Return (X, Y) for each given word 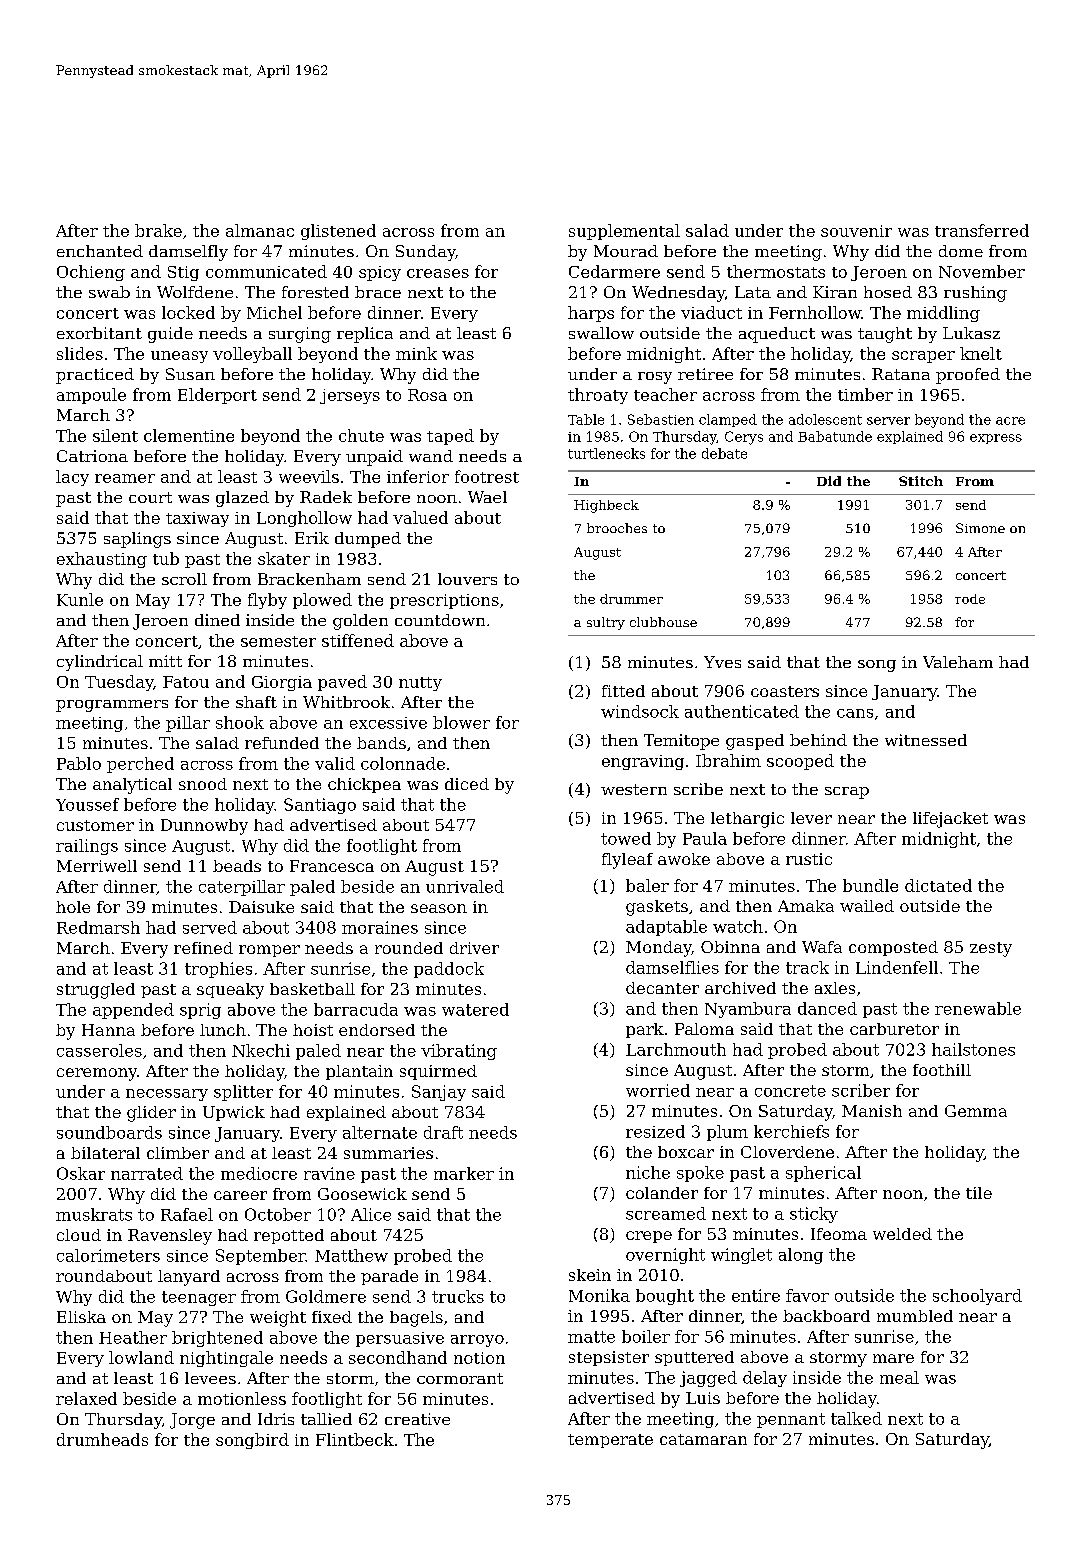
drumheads (102, 1439)
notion (479, 1358)
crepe (649, 1237)
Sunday (425, 253)
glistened (338, 232)
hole (73, 907)
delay (765, 1379)
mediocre (259, 1173)
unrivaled (465, 886)
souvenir (856, 231)
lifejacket (950, 820)
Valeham (958, 662)
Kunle (80, 599)
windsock (640, 711)
